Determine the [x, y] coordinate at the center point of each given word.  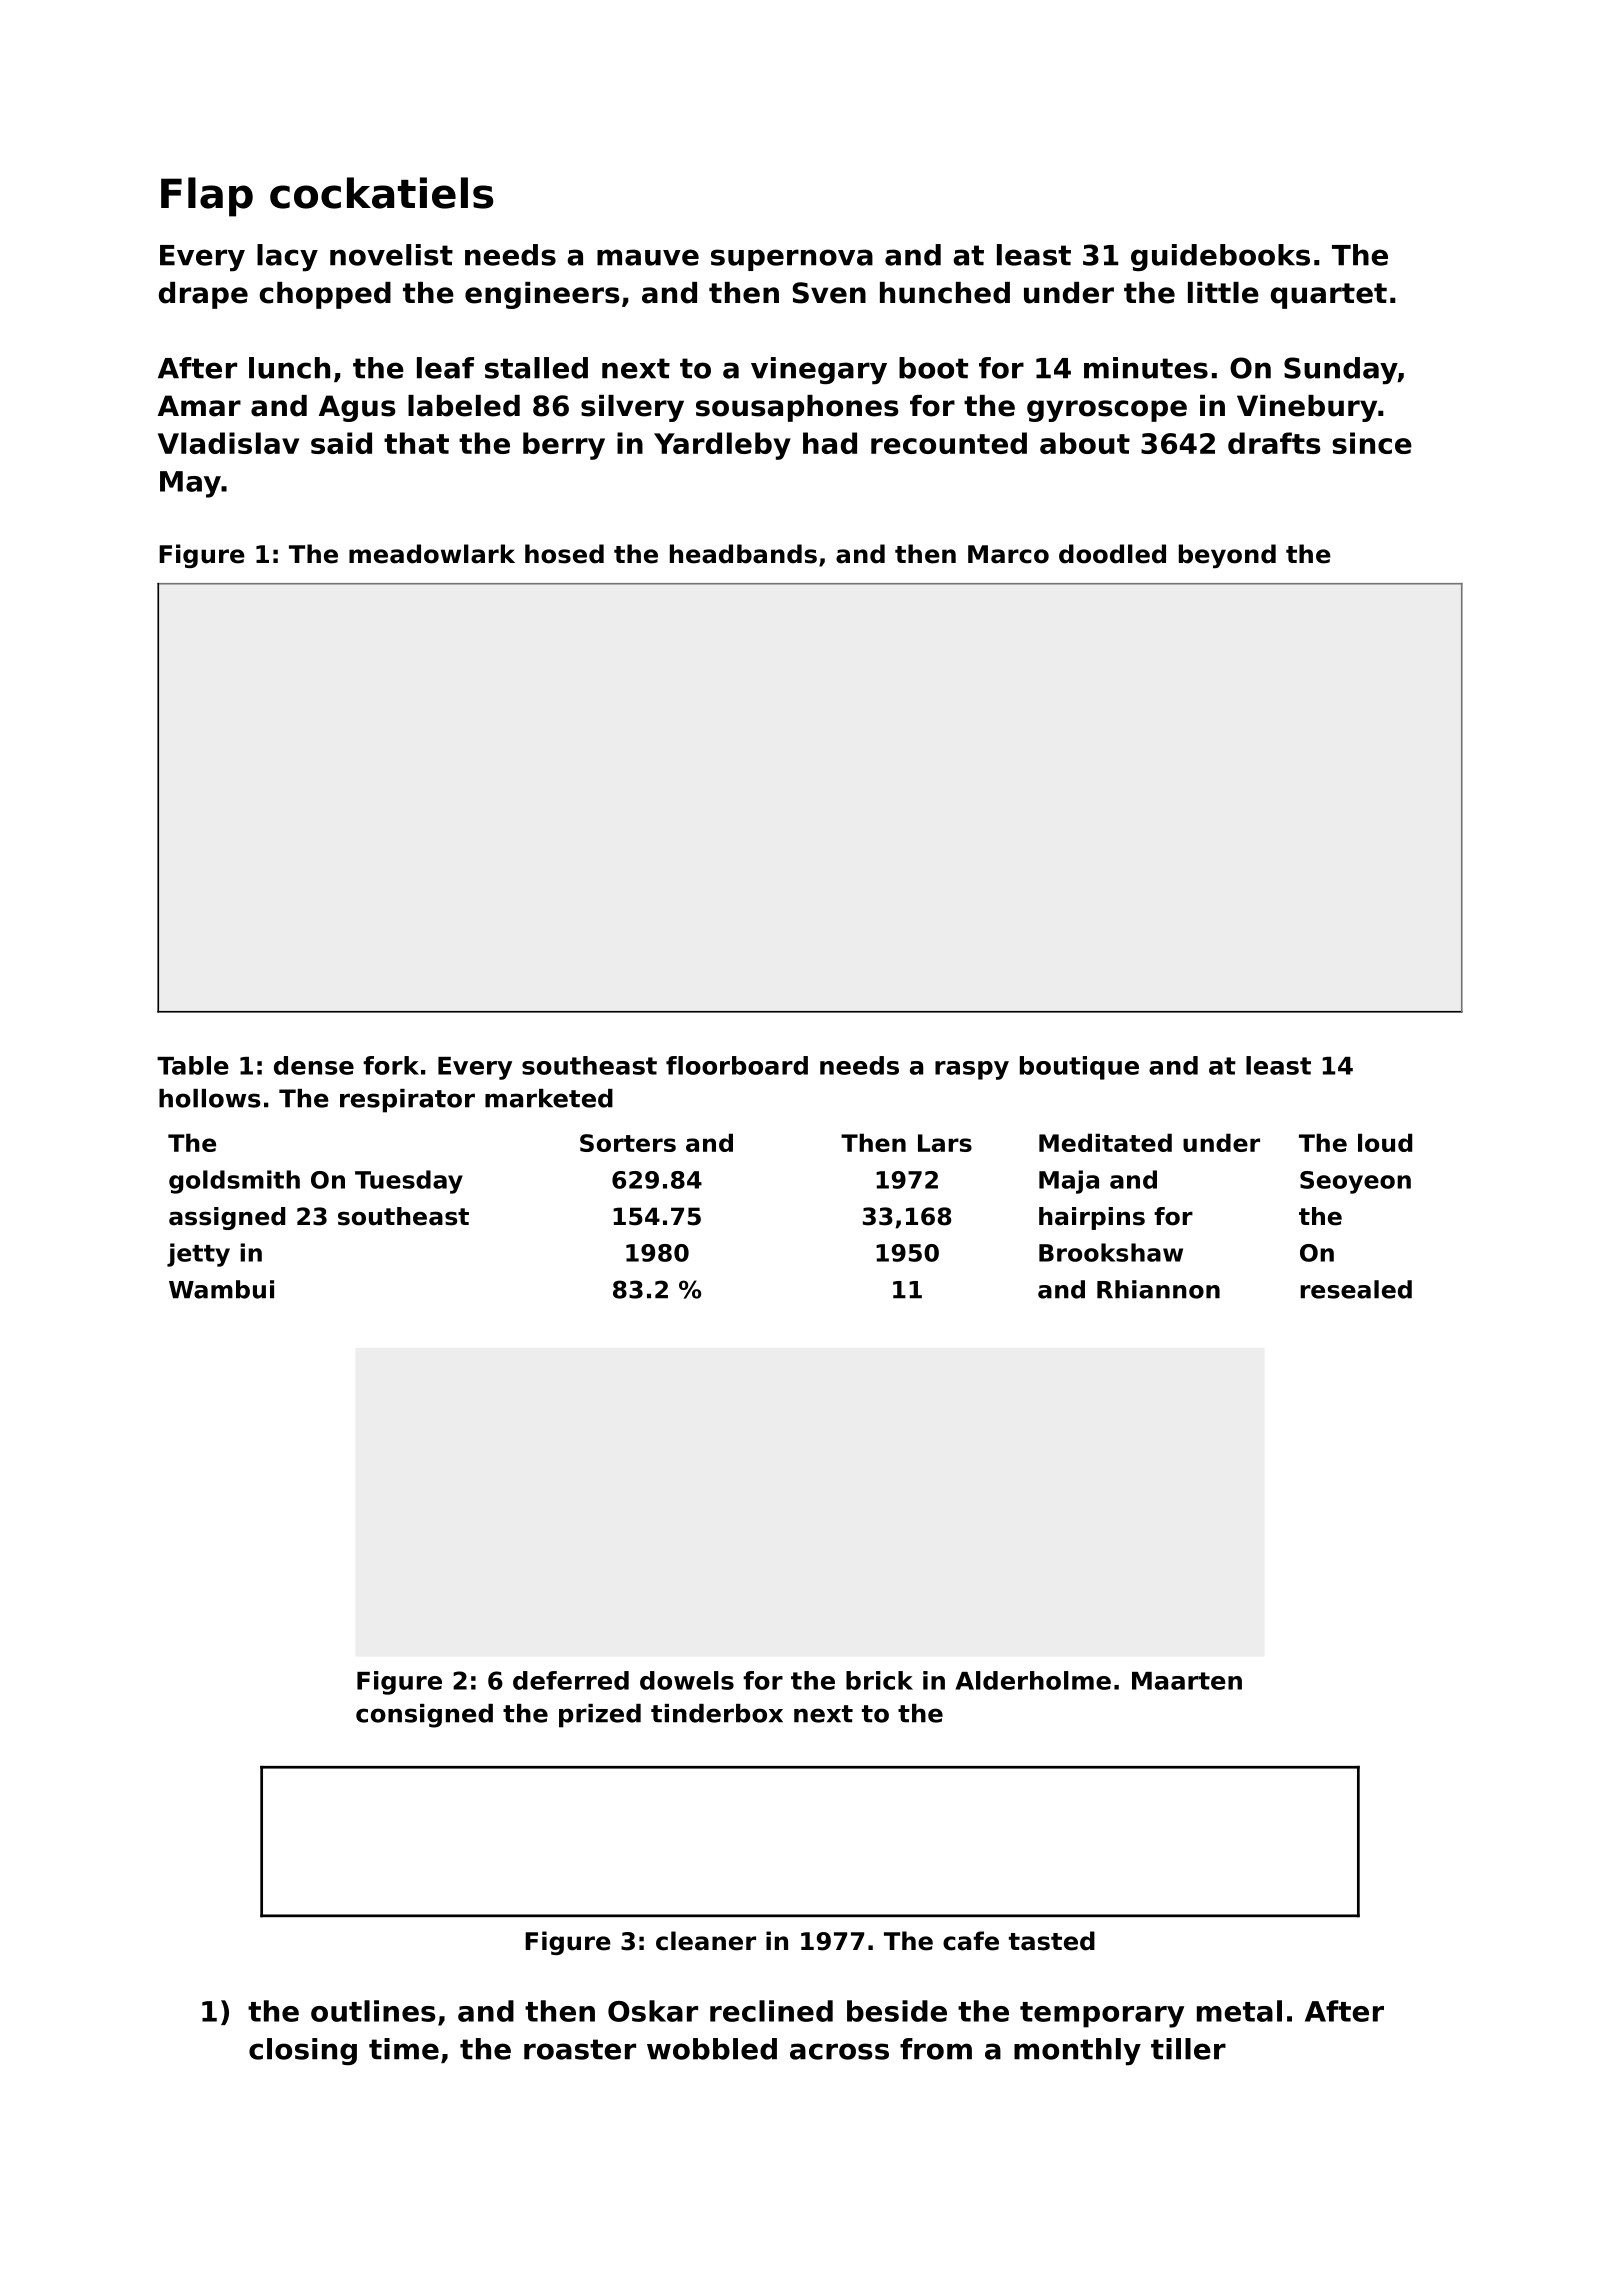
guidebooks [1220, 257]
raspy [972, 1070]
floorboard [737, 1065]
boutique [1079, 1068]
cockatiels [381, 193]
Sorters [628, 1143]
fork [391, 1065]
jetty [198, 1255]
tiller [1188, 2049]
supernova [792, 260]
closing [303, 2051]
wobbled [712, 2049]
